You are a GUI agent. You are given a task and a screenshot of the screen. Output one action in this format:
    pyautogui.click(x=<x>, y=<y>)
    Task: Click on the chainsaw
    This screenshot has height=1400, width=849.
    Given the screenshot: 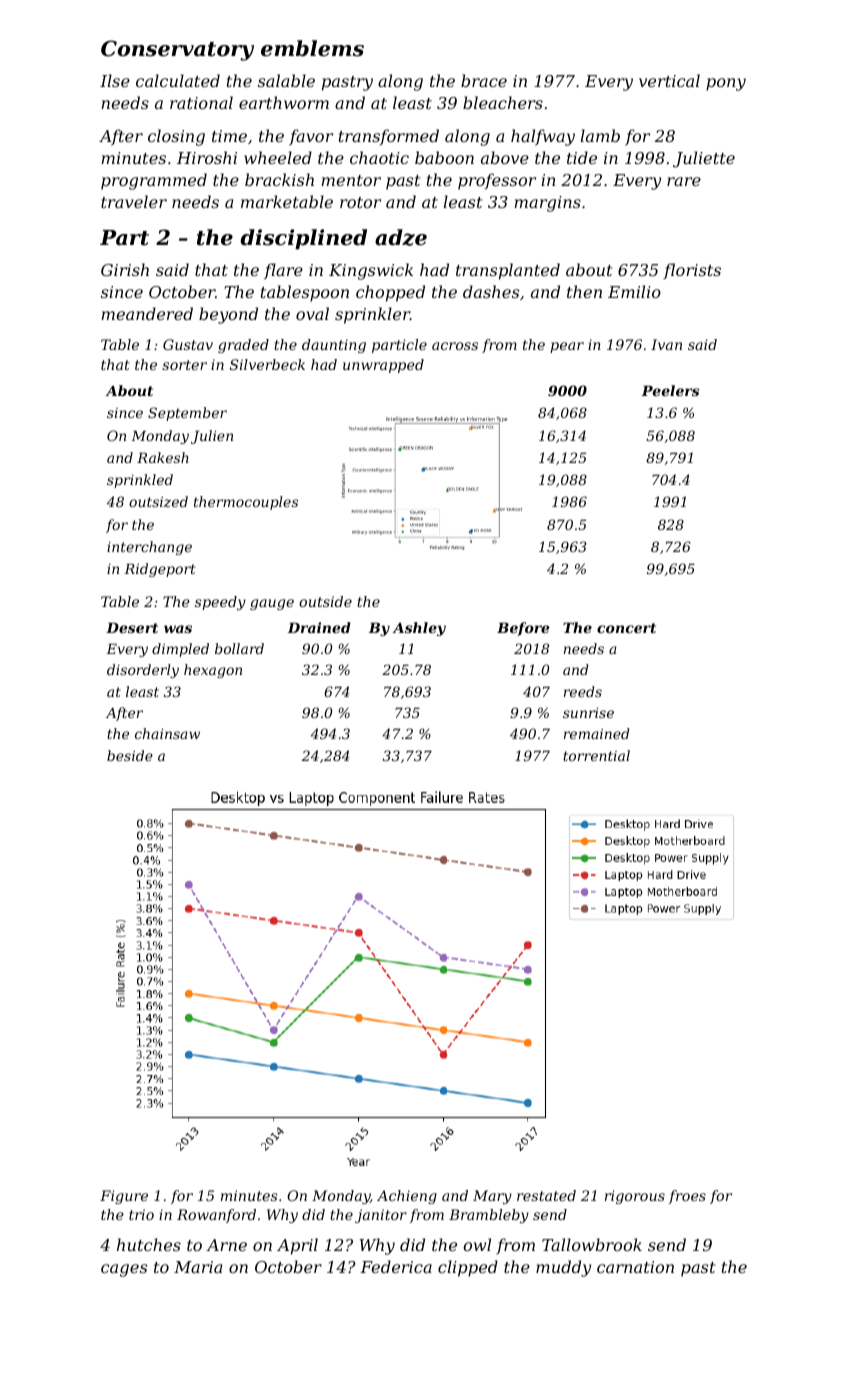 What is the action you would take?
    pyautogui.click(x=167, y=733)
